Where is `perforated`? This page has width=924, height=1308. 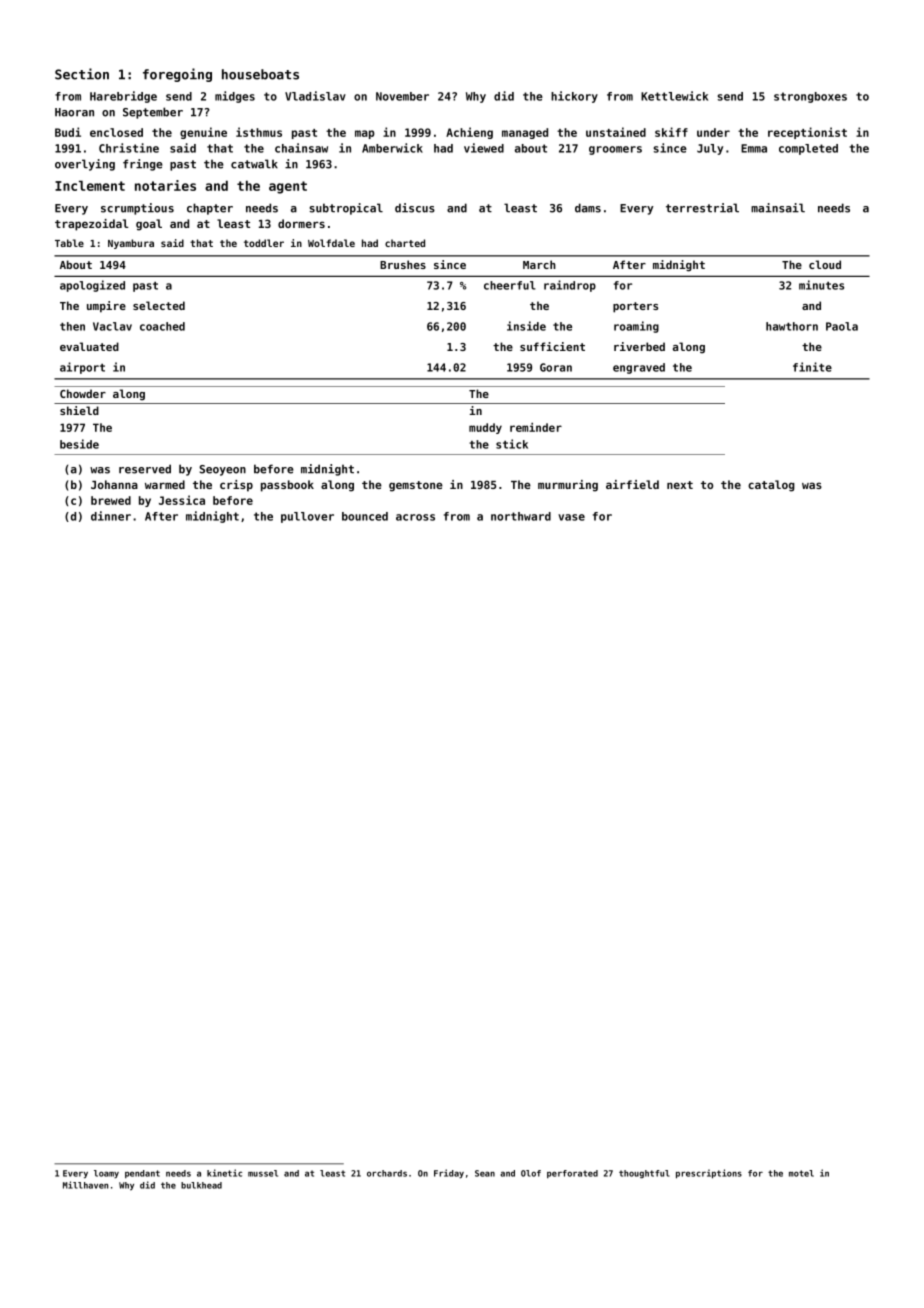 perforated is located at coordinates (572, 1174).
